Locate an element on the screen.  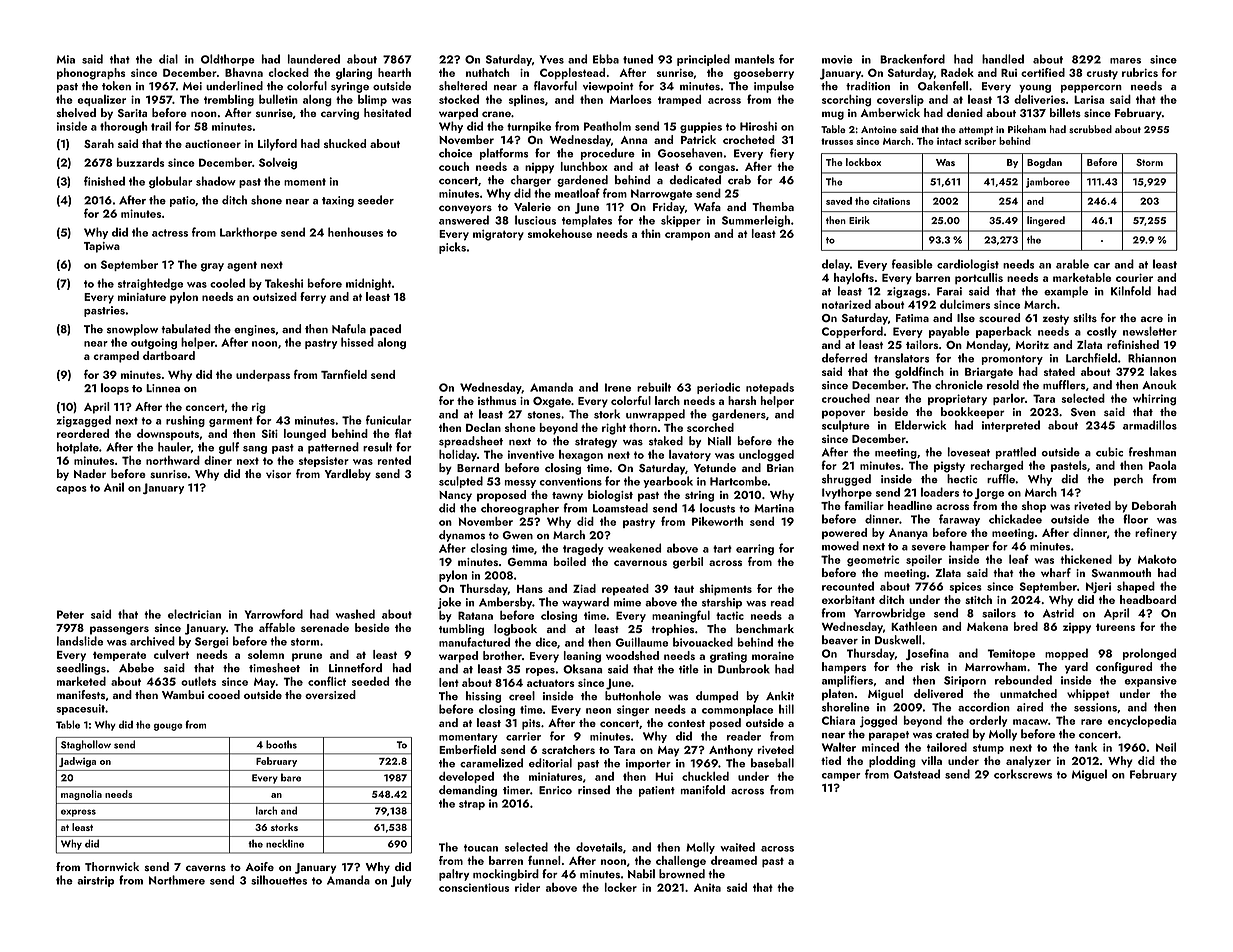
mares is located at coordinates (1125, 61).
